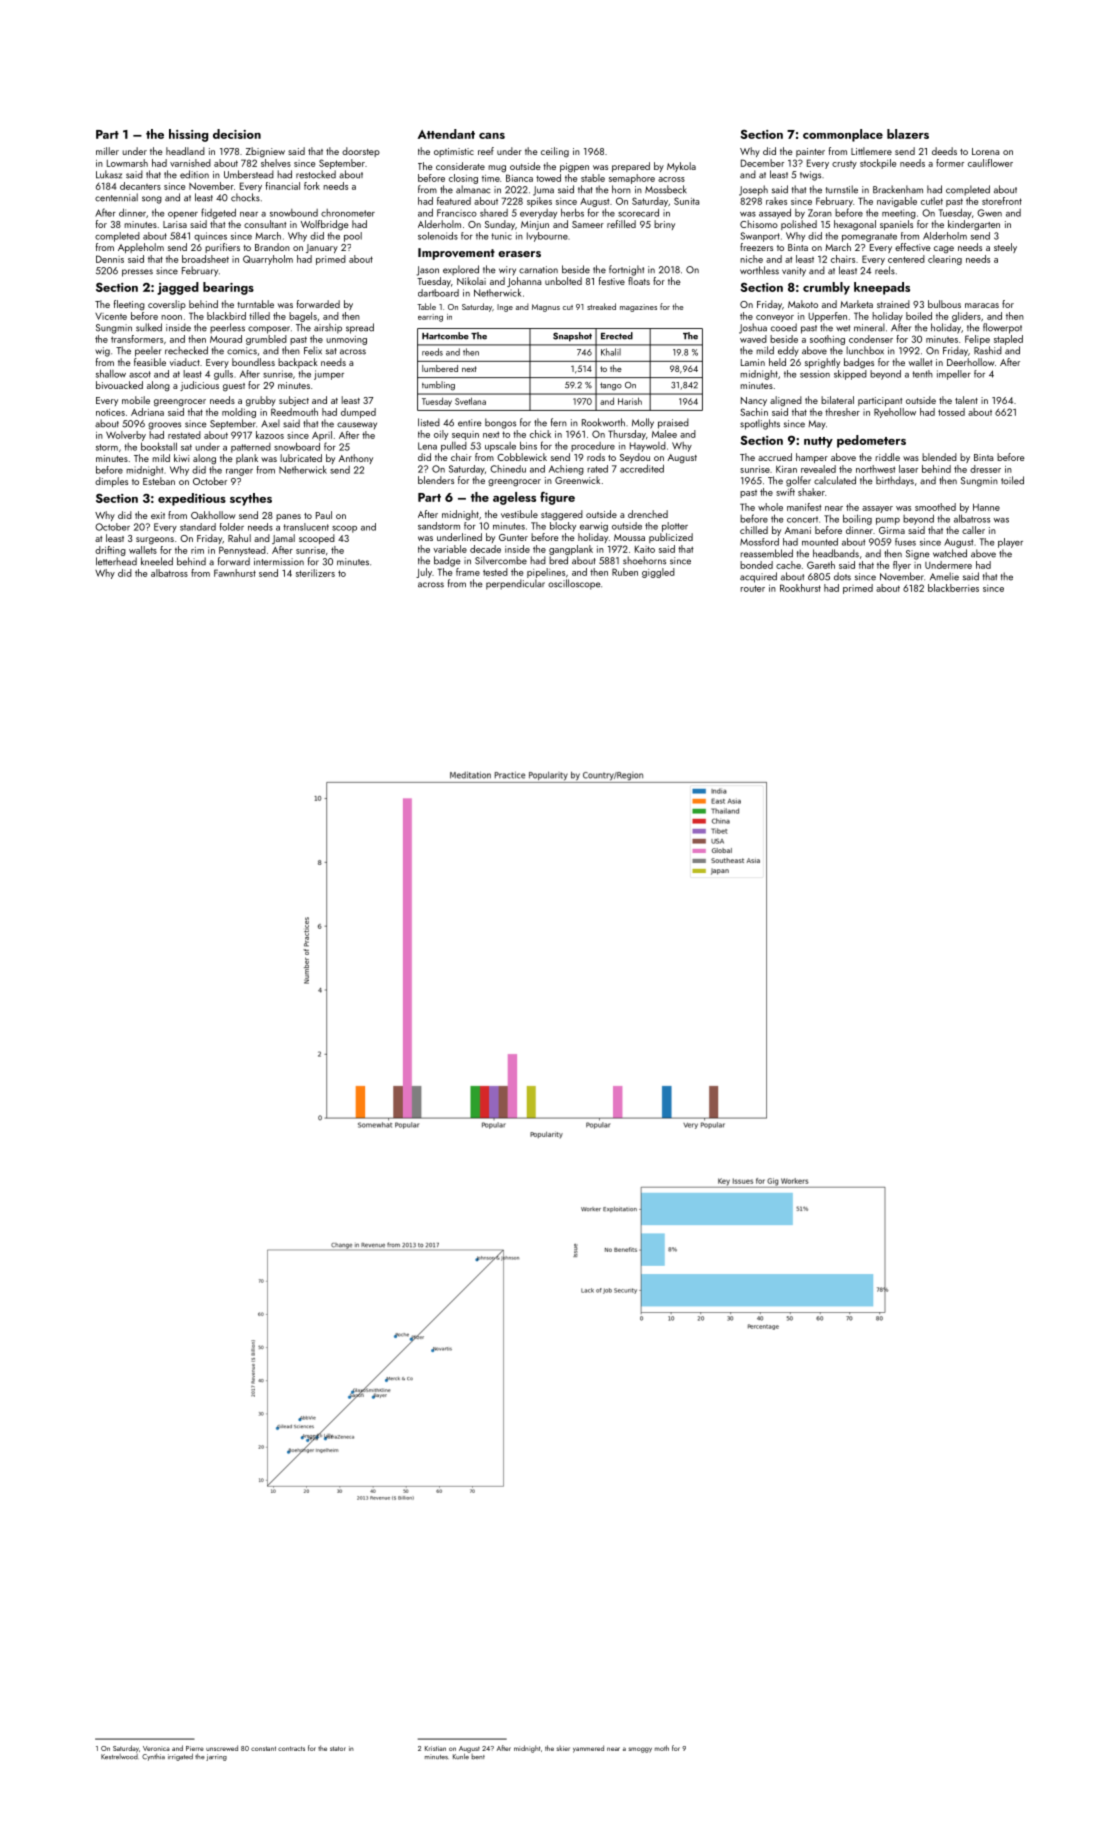 The width and height of the screenshot is (1120, 1844). Describe the element at coordinates (752, 588) in the screenshot. I see `router` at that location.
